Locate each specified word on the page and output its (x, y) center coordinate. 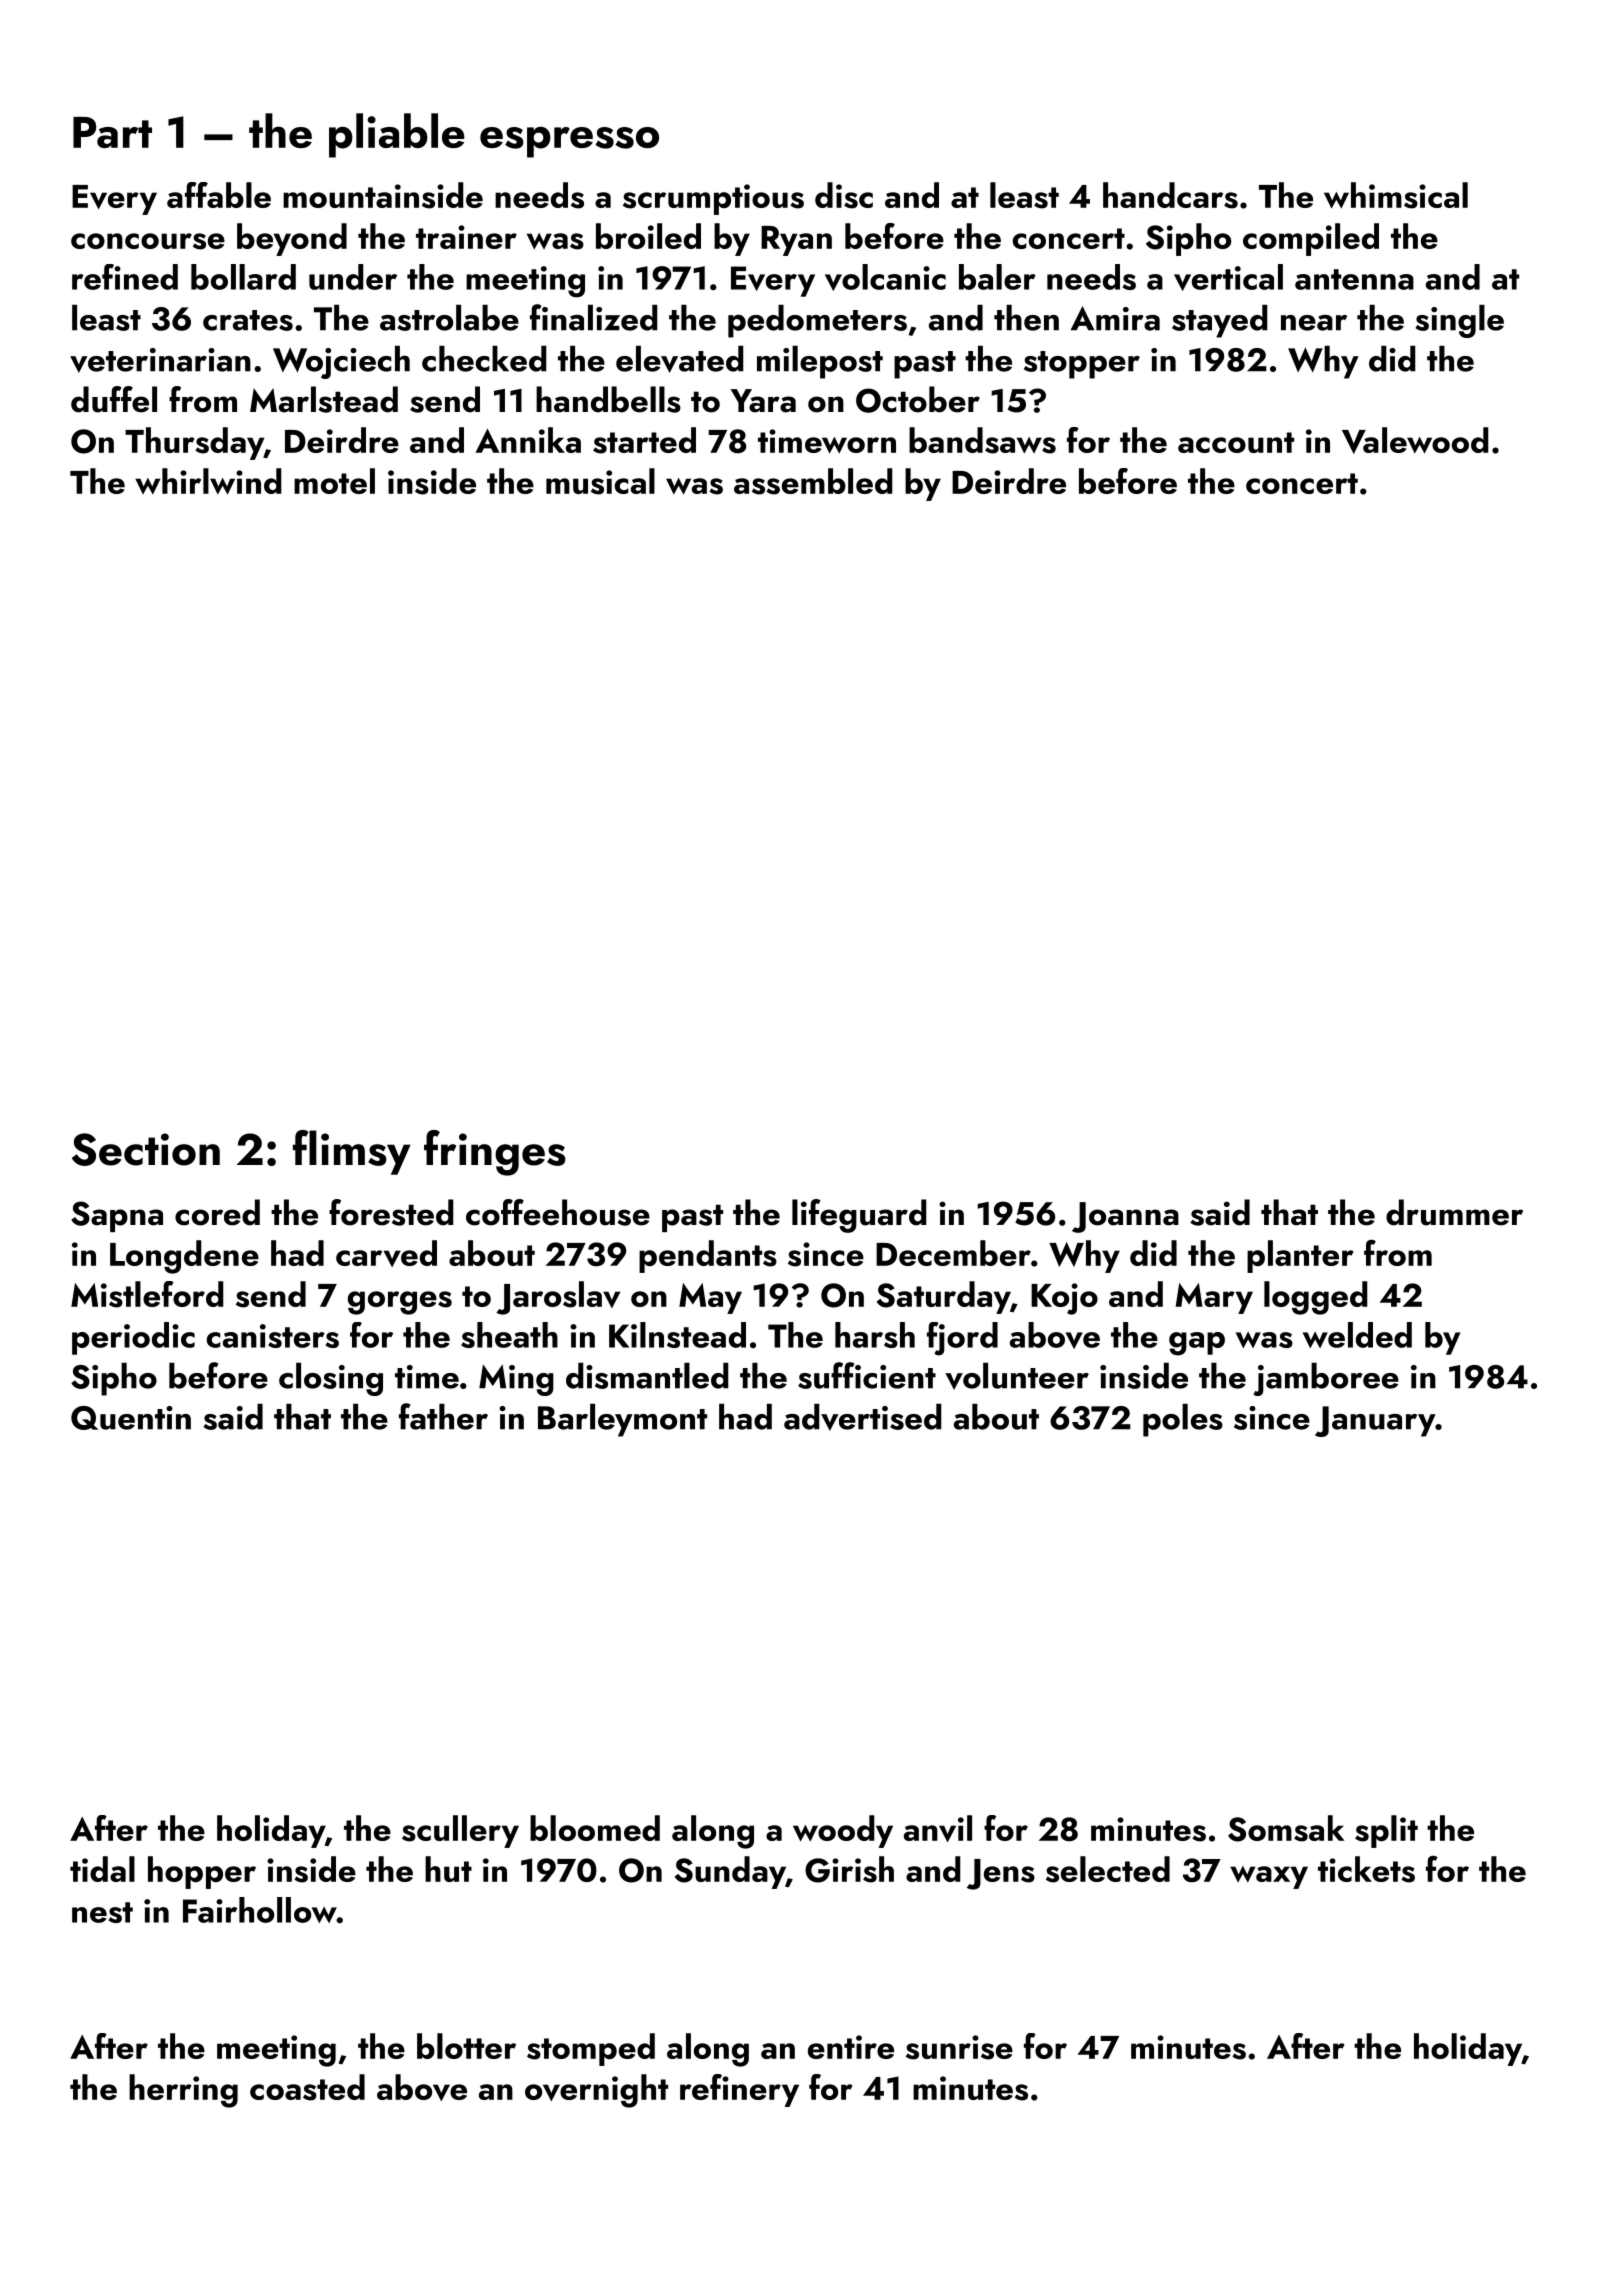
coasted (307, 2087)
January (1375, 1421)
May (710, 1298)
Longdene (184, 1257)
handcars (1170, 195)
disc (844, 195)
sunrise (959, 2047)
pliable (397, 135)
